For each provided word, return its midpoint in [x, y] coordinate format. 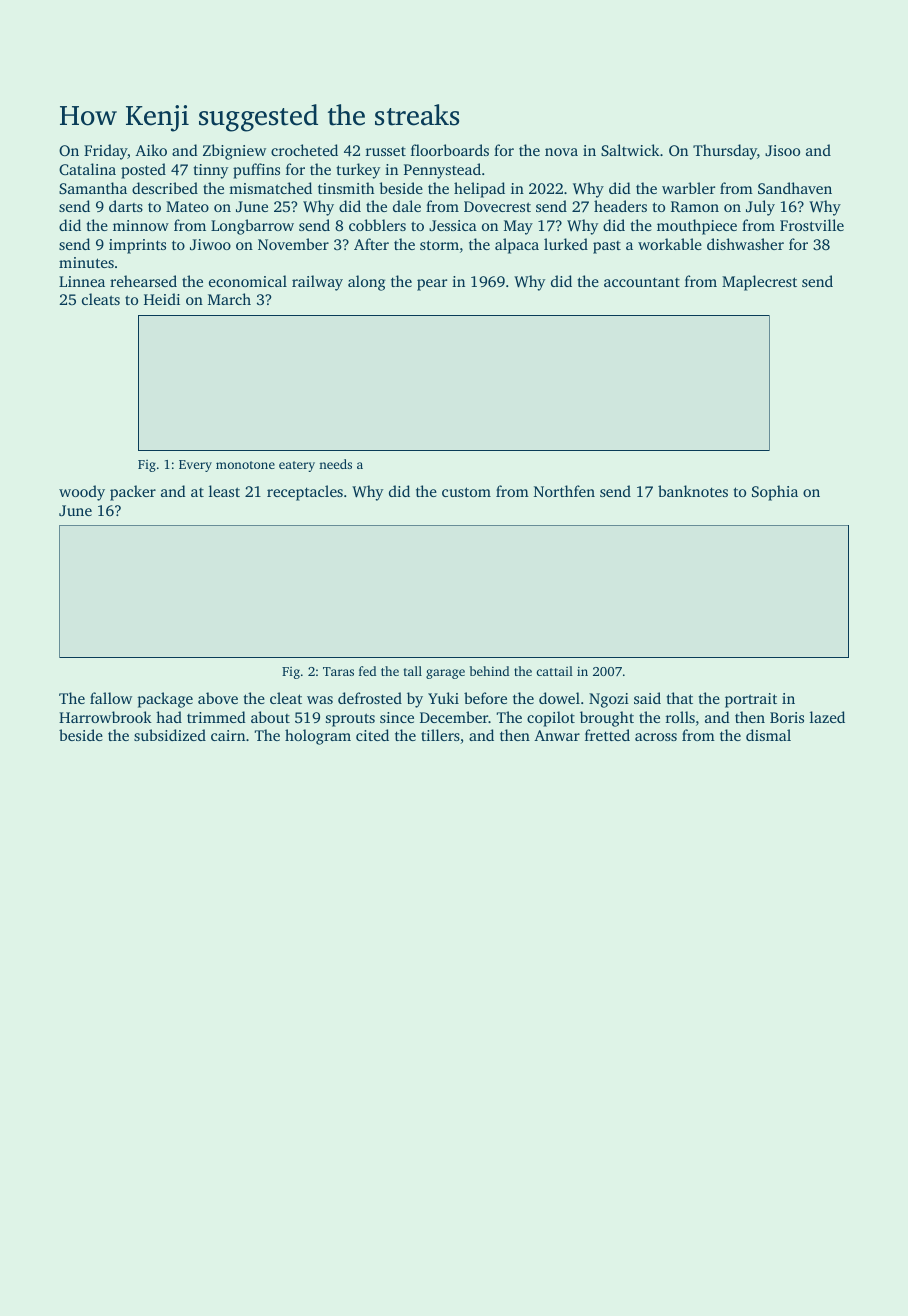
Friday [106, 152]
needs [335, 464]
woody [82, 493]
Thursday [725, 152]
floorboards [450, 150]
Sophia [775, 493]
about [270, 717]
